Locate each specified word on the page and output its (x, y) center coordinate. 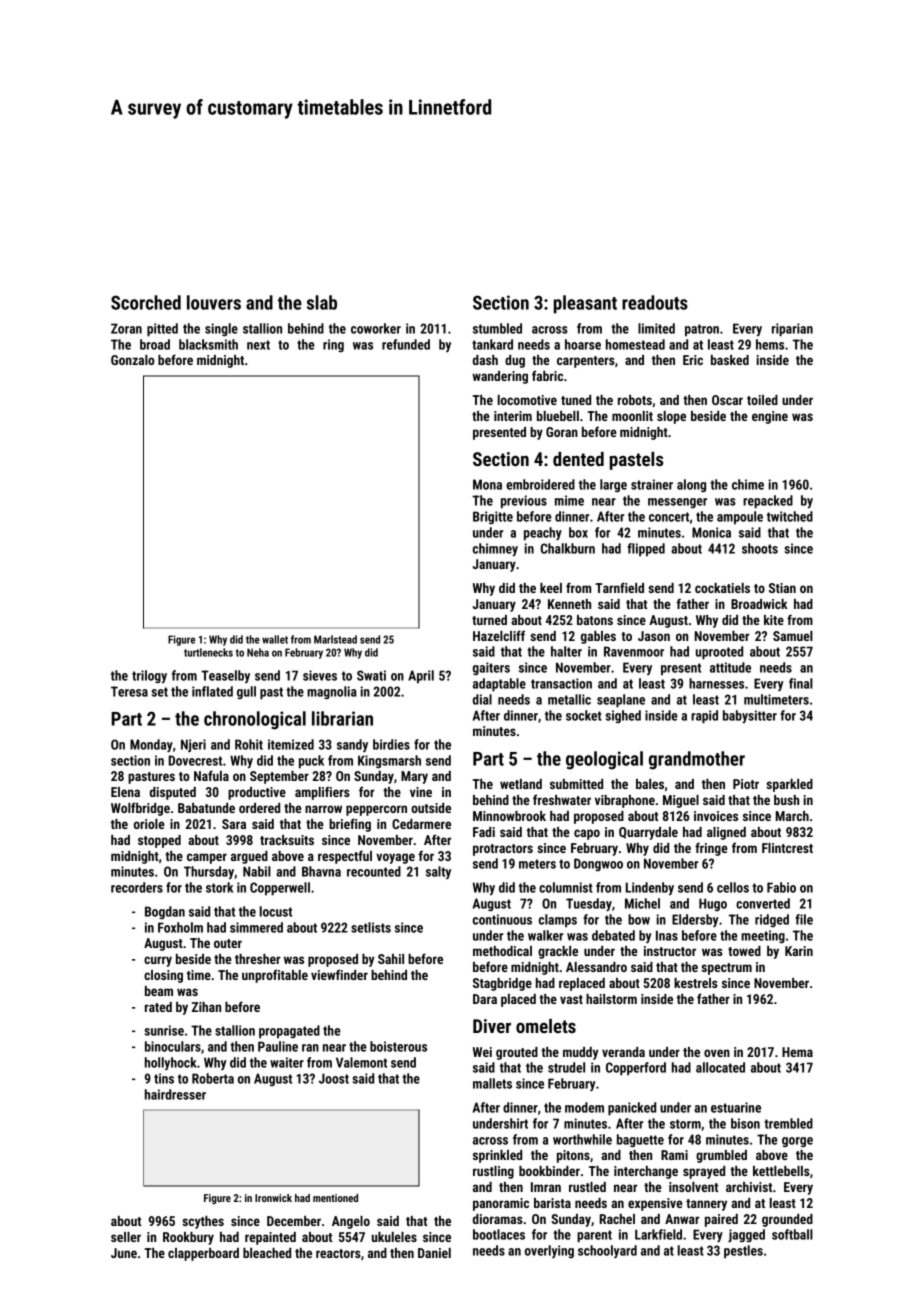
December (294, 1221)
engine (770, 417)
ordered (259, 808)
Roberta (213, 1078)
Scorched (146, 302)
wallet (275, 639)
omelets (546, 1026)
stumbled (497, 328)
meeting (763, 937)
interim (513, 416)
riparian (792, 330)
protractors (503, 850)
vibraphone (625, 801)
